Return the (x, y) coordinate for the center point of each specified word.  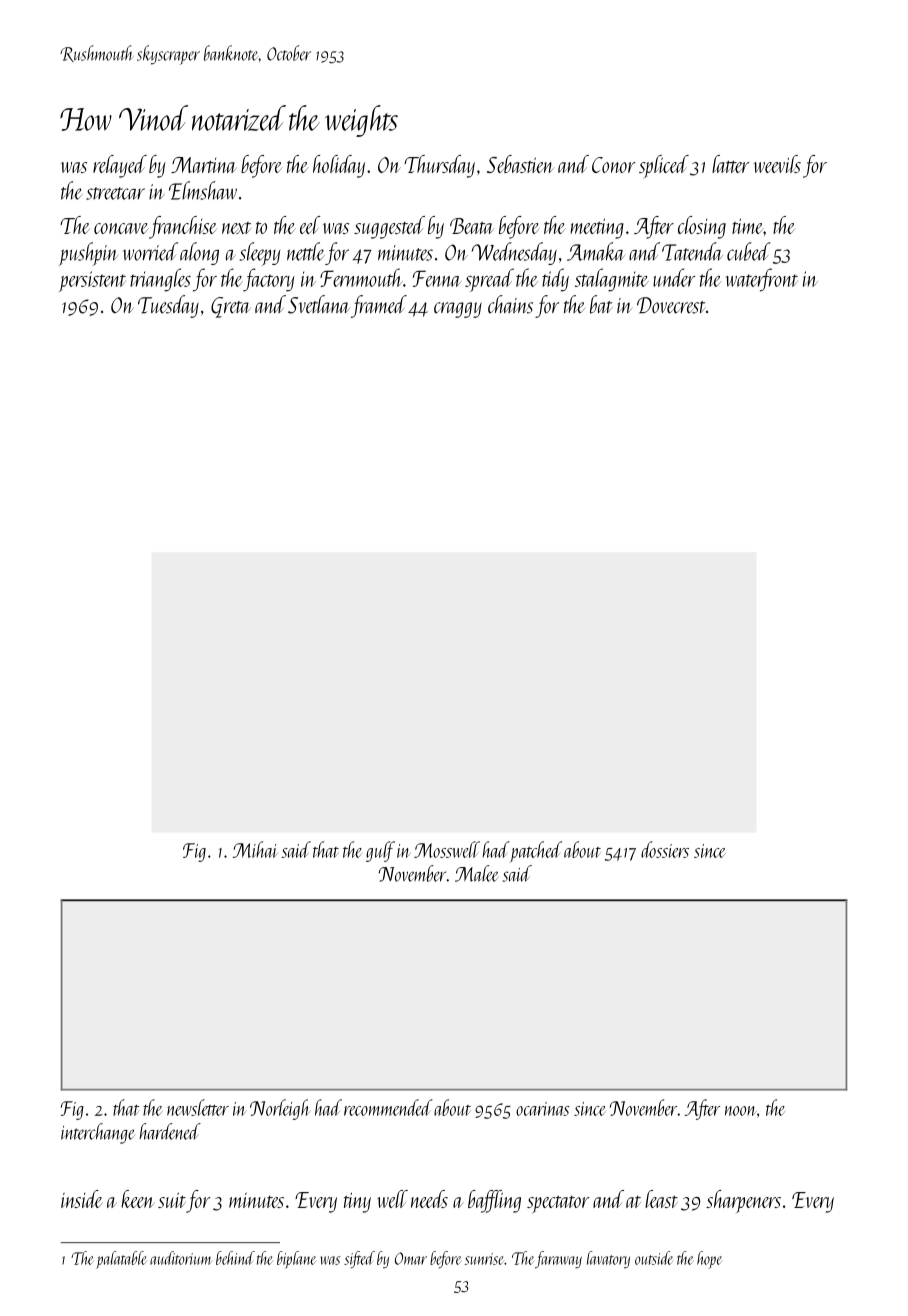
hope (709, 1260)
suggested (389, 227)
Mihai (255, 849)
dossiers (665, 849)
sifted (359, 1259)
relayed (120, 166)
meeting (597, 229)
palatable (121, 1260)
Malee (477, 873)
